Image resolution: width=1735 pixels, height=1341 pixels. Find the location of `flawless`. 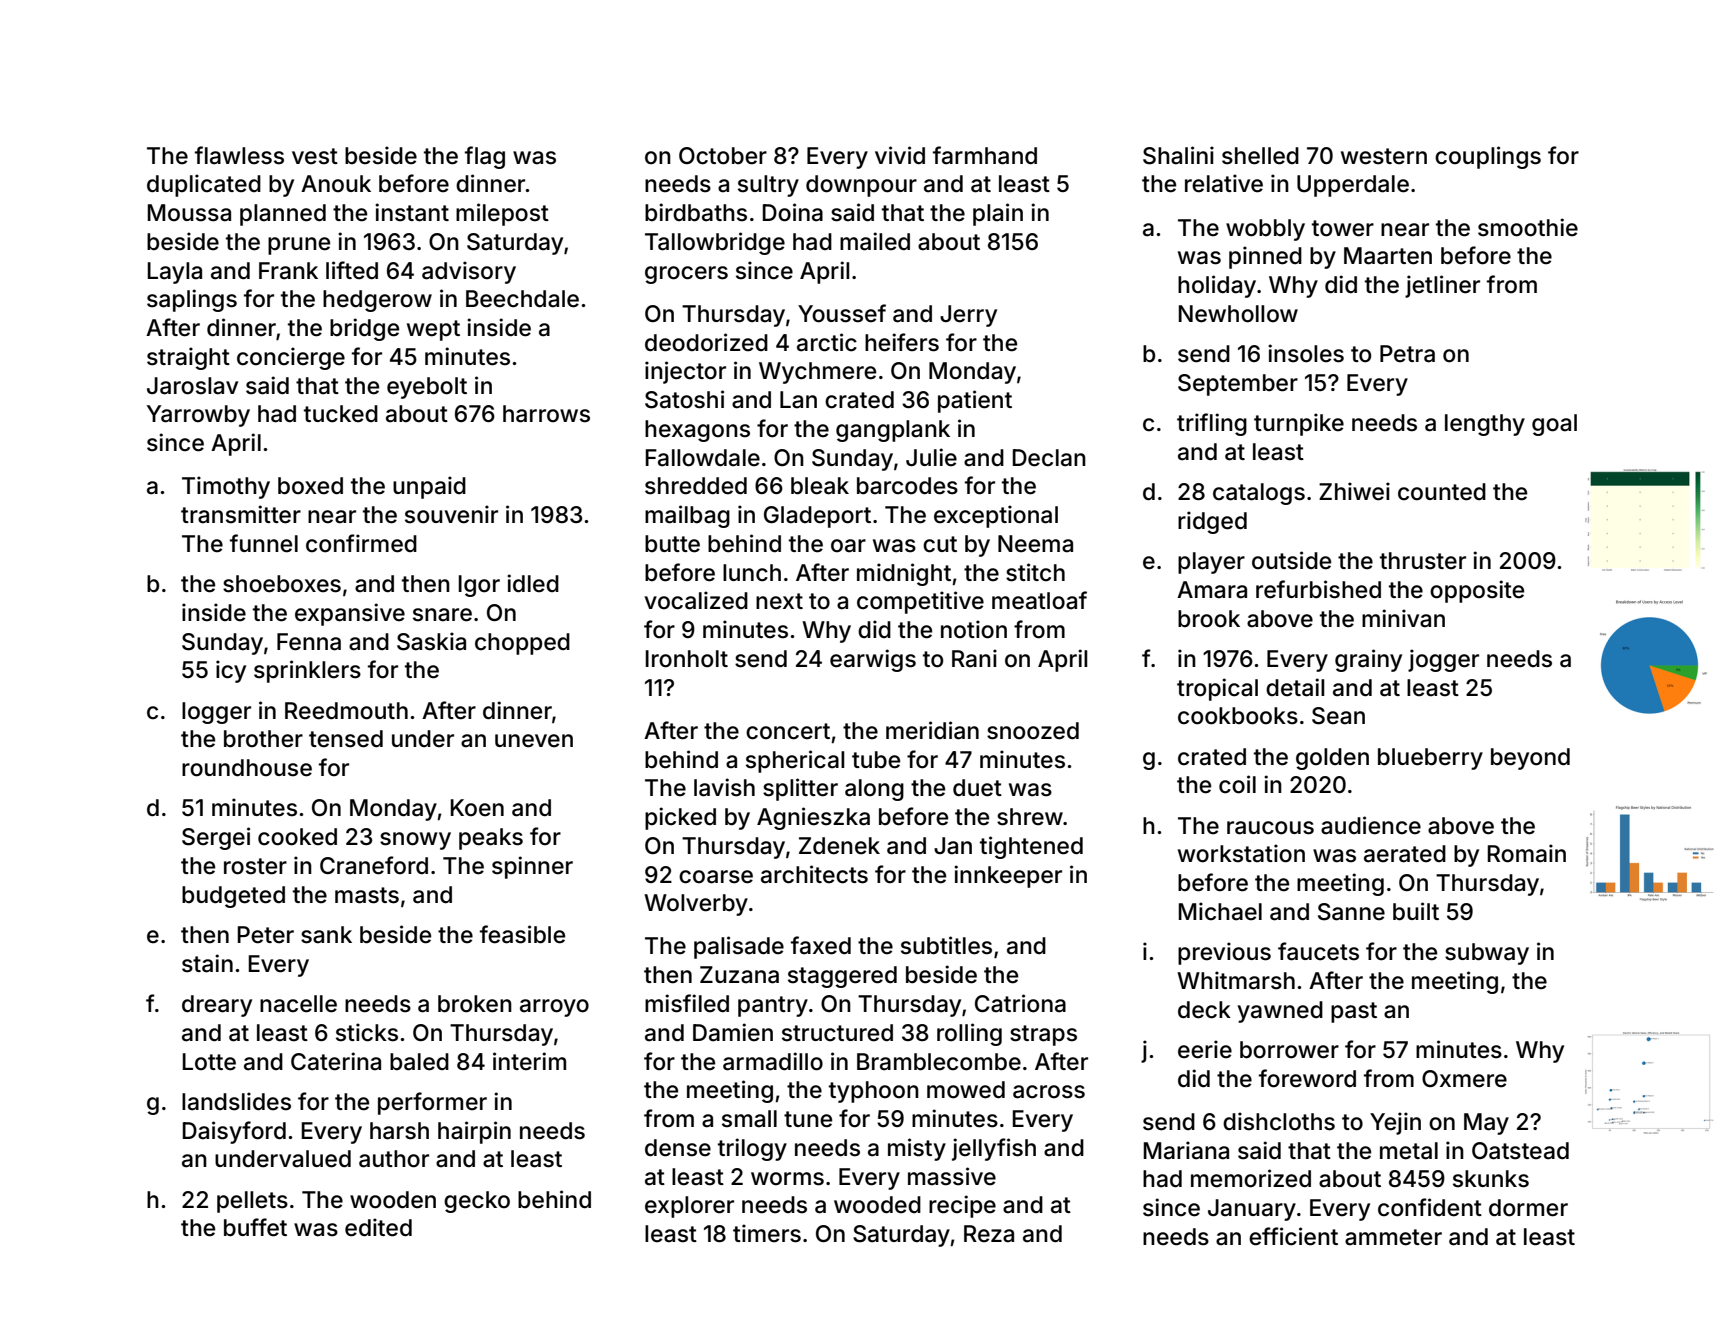

flawless is located at coordinates (239, 155).
